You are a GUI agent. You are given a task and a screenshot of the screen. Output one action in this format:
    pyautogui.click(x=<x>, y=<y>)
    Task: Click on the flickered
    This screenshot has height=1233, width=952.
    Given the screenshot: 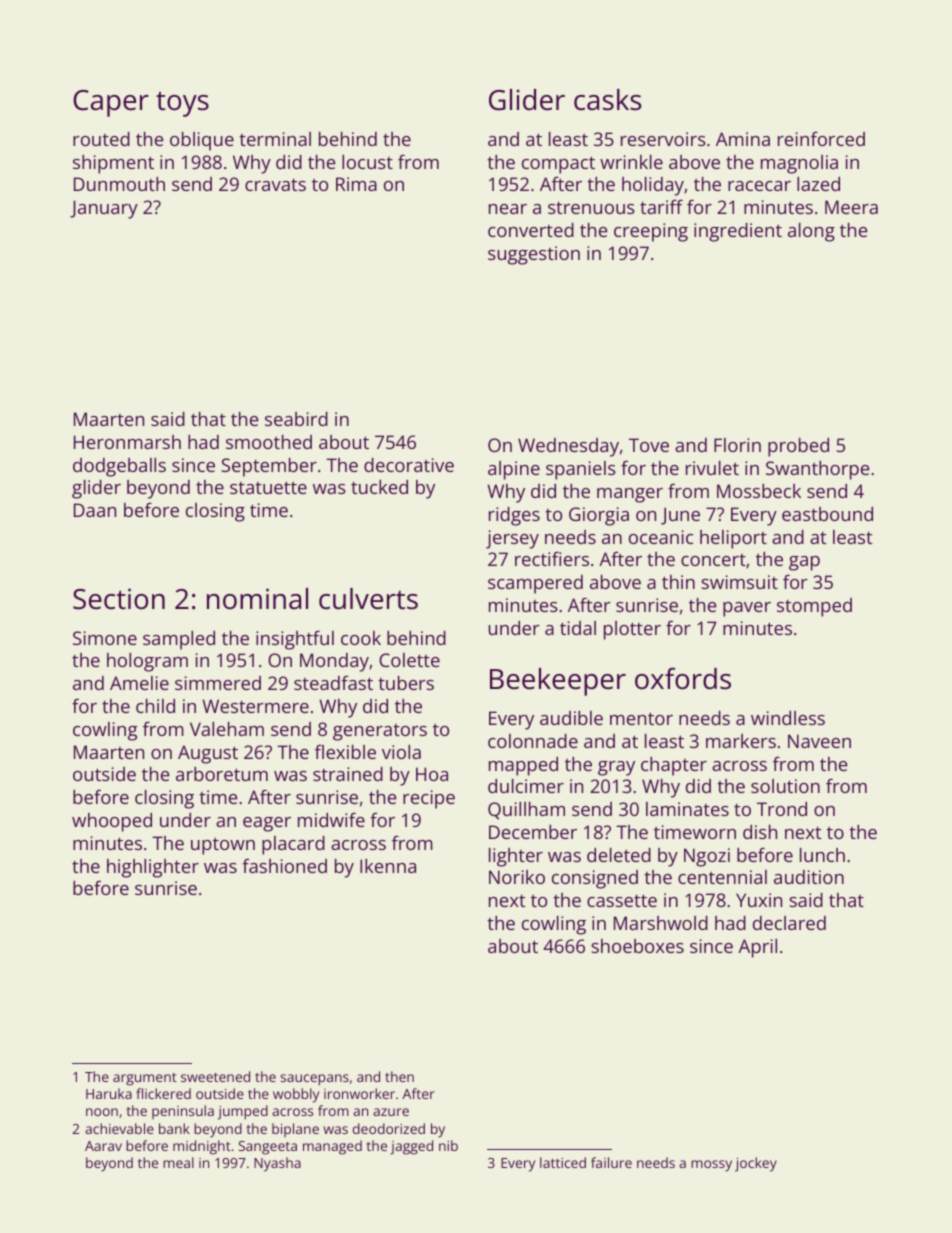 What is the action you would take?
    pyautogui.click(x=163, y=1093)
